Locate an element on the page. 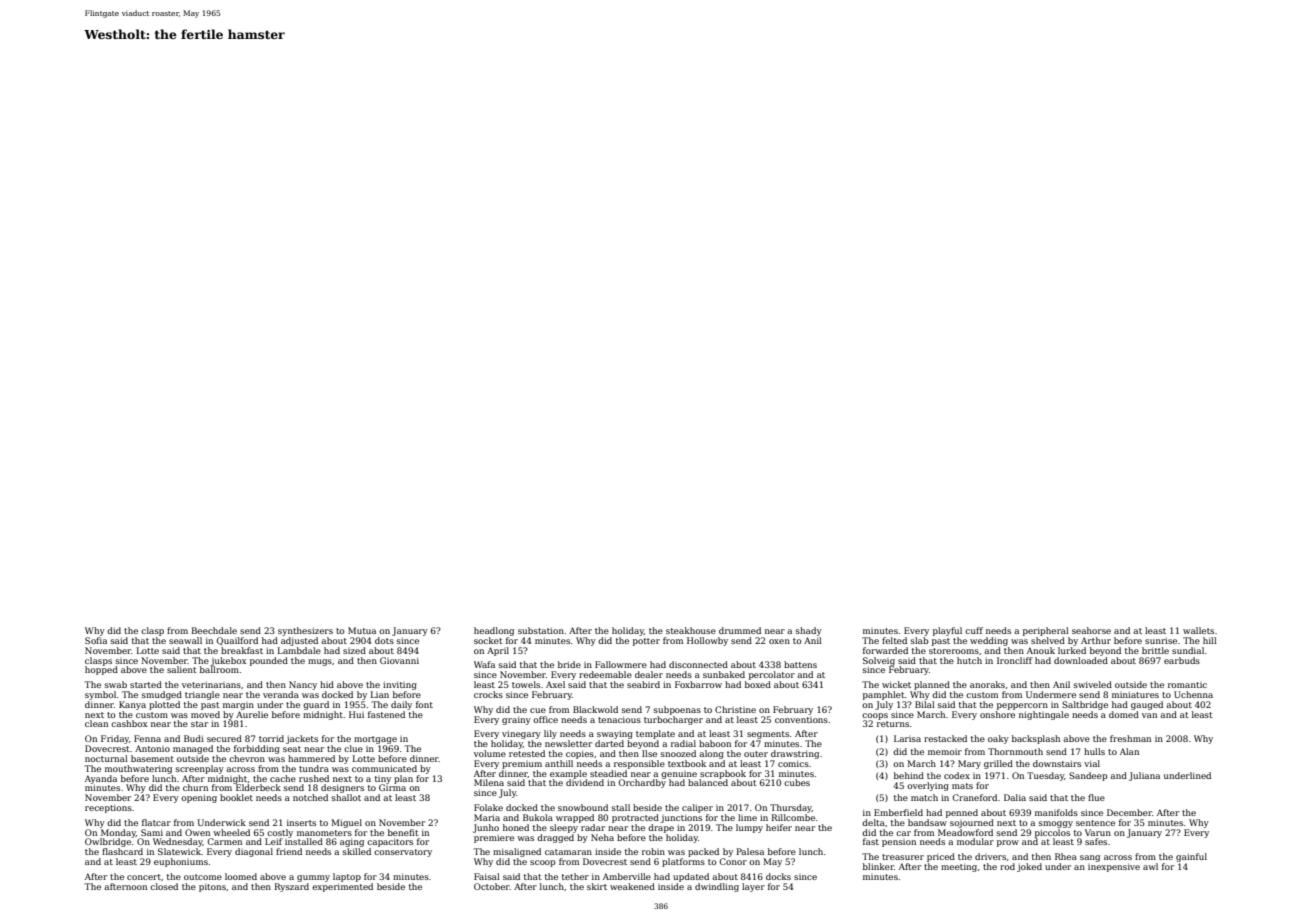 The height and width of the document is (924, 1308). grainy is located at coordinates (516, 720).
